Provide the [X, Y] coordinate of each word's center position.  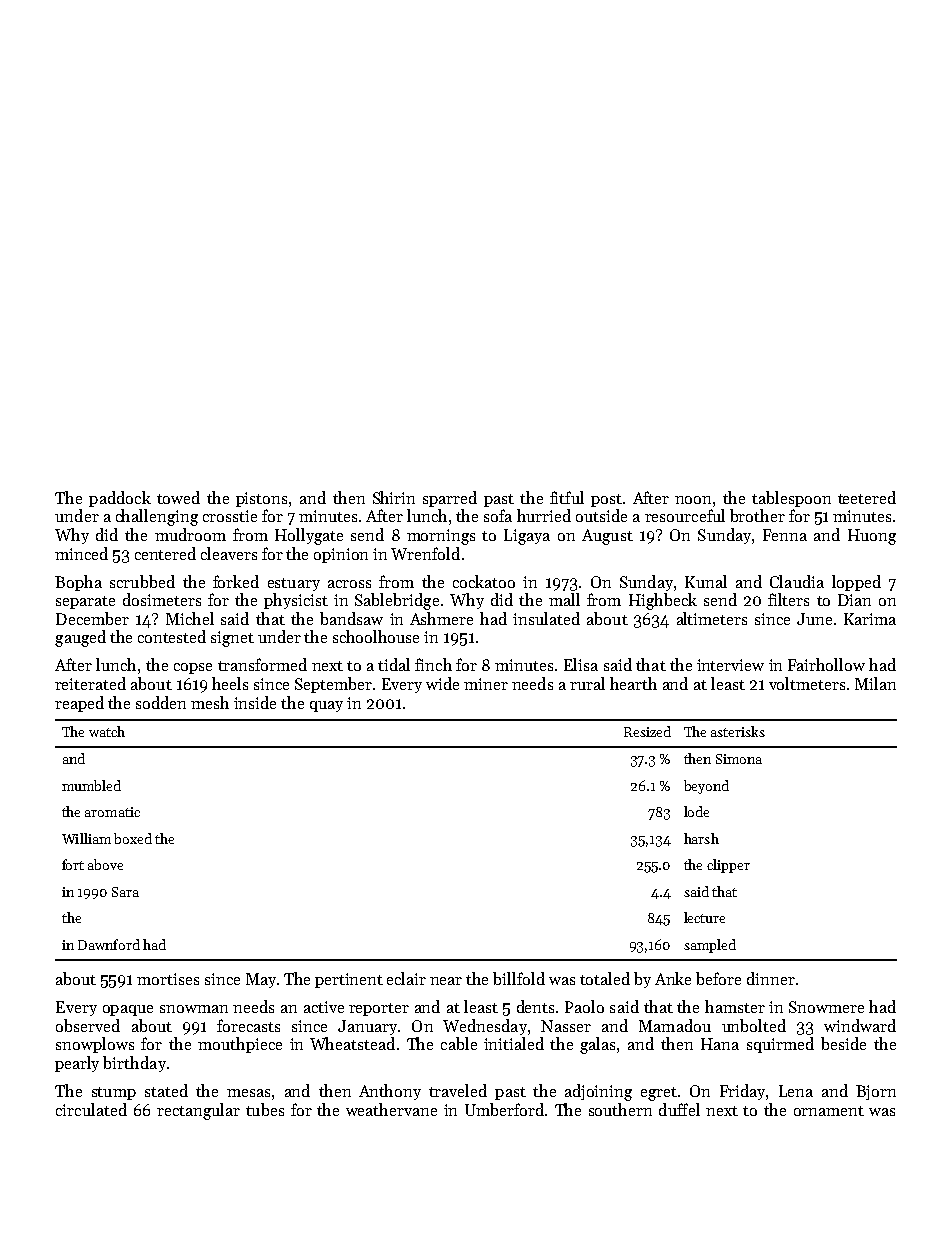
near [446, 981]
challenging [157, 517]
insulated [546, 618]
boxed [133, 838]
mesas [248, 1093]
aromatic [112, 812]
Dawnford [109, 944]
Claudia [797, 581]
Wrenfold [425, 553]
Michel [190, 618]
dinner [771, 978]
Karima [870, 619]
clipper [728, 866]
